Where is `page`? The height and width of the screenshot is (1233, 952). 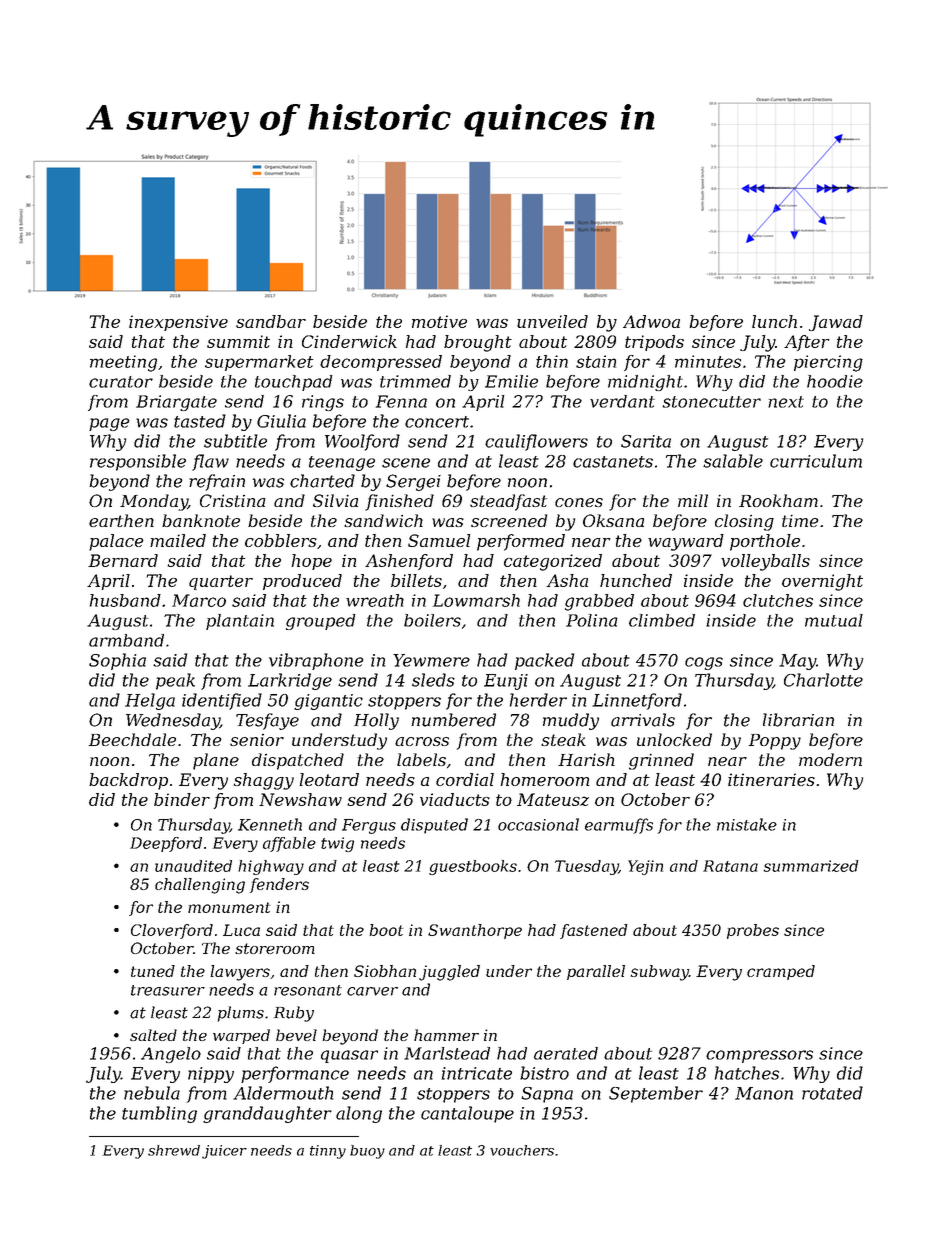 page is located at coordinates (109, 424).
